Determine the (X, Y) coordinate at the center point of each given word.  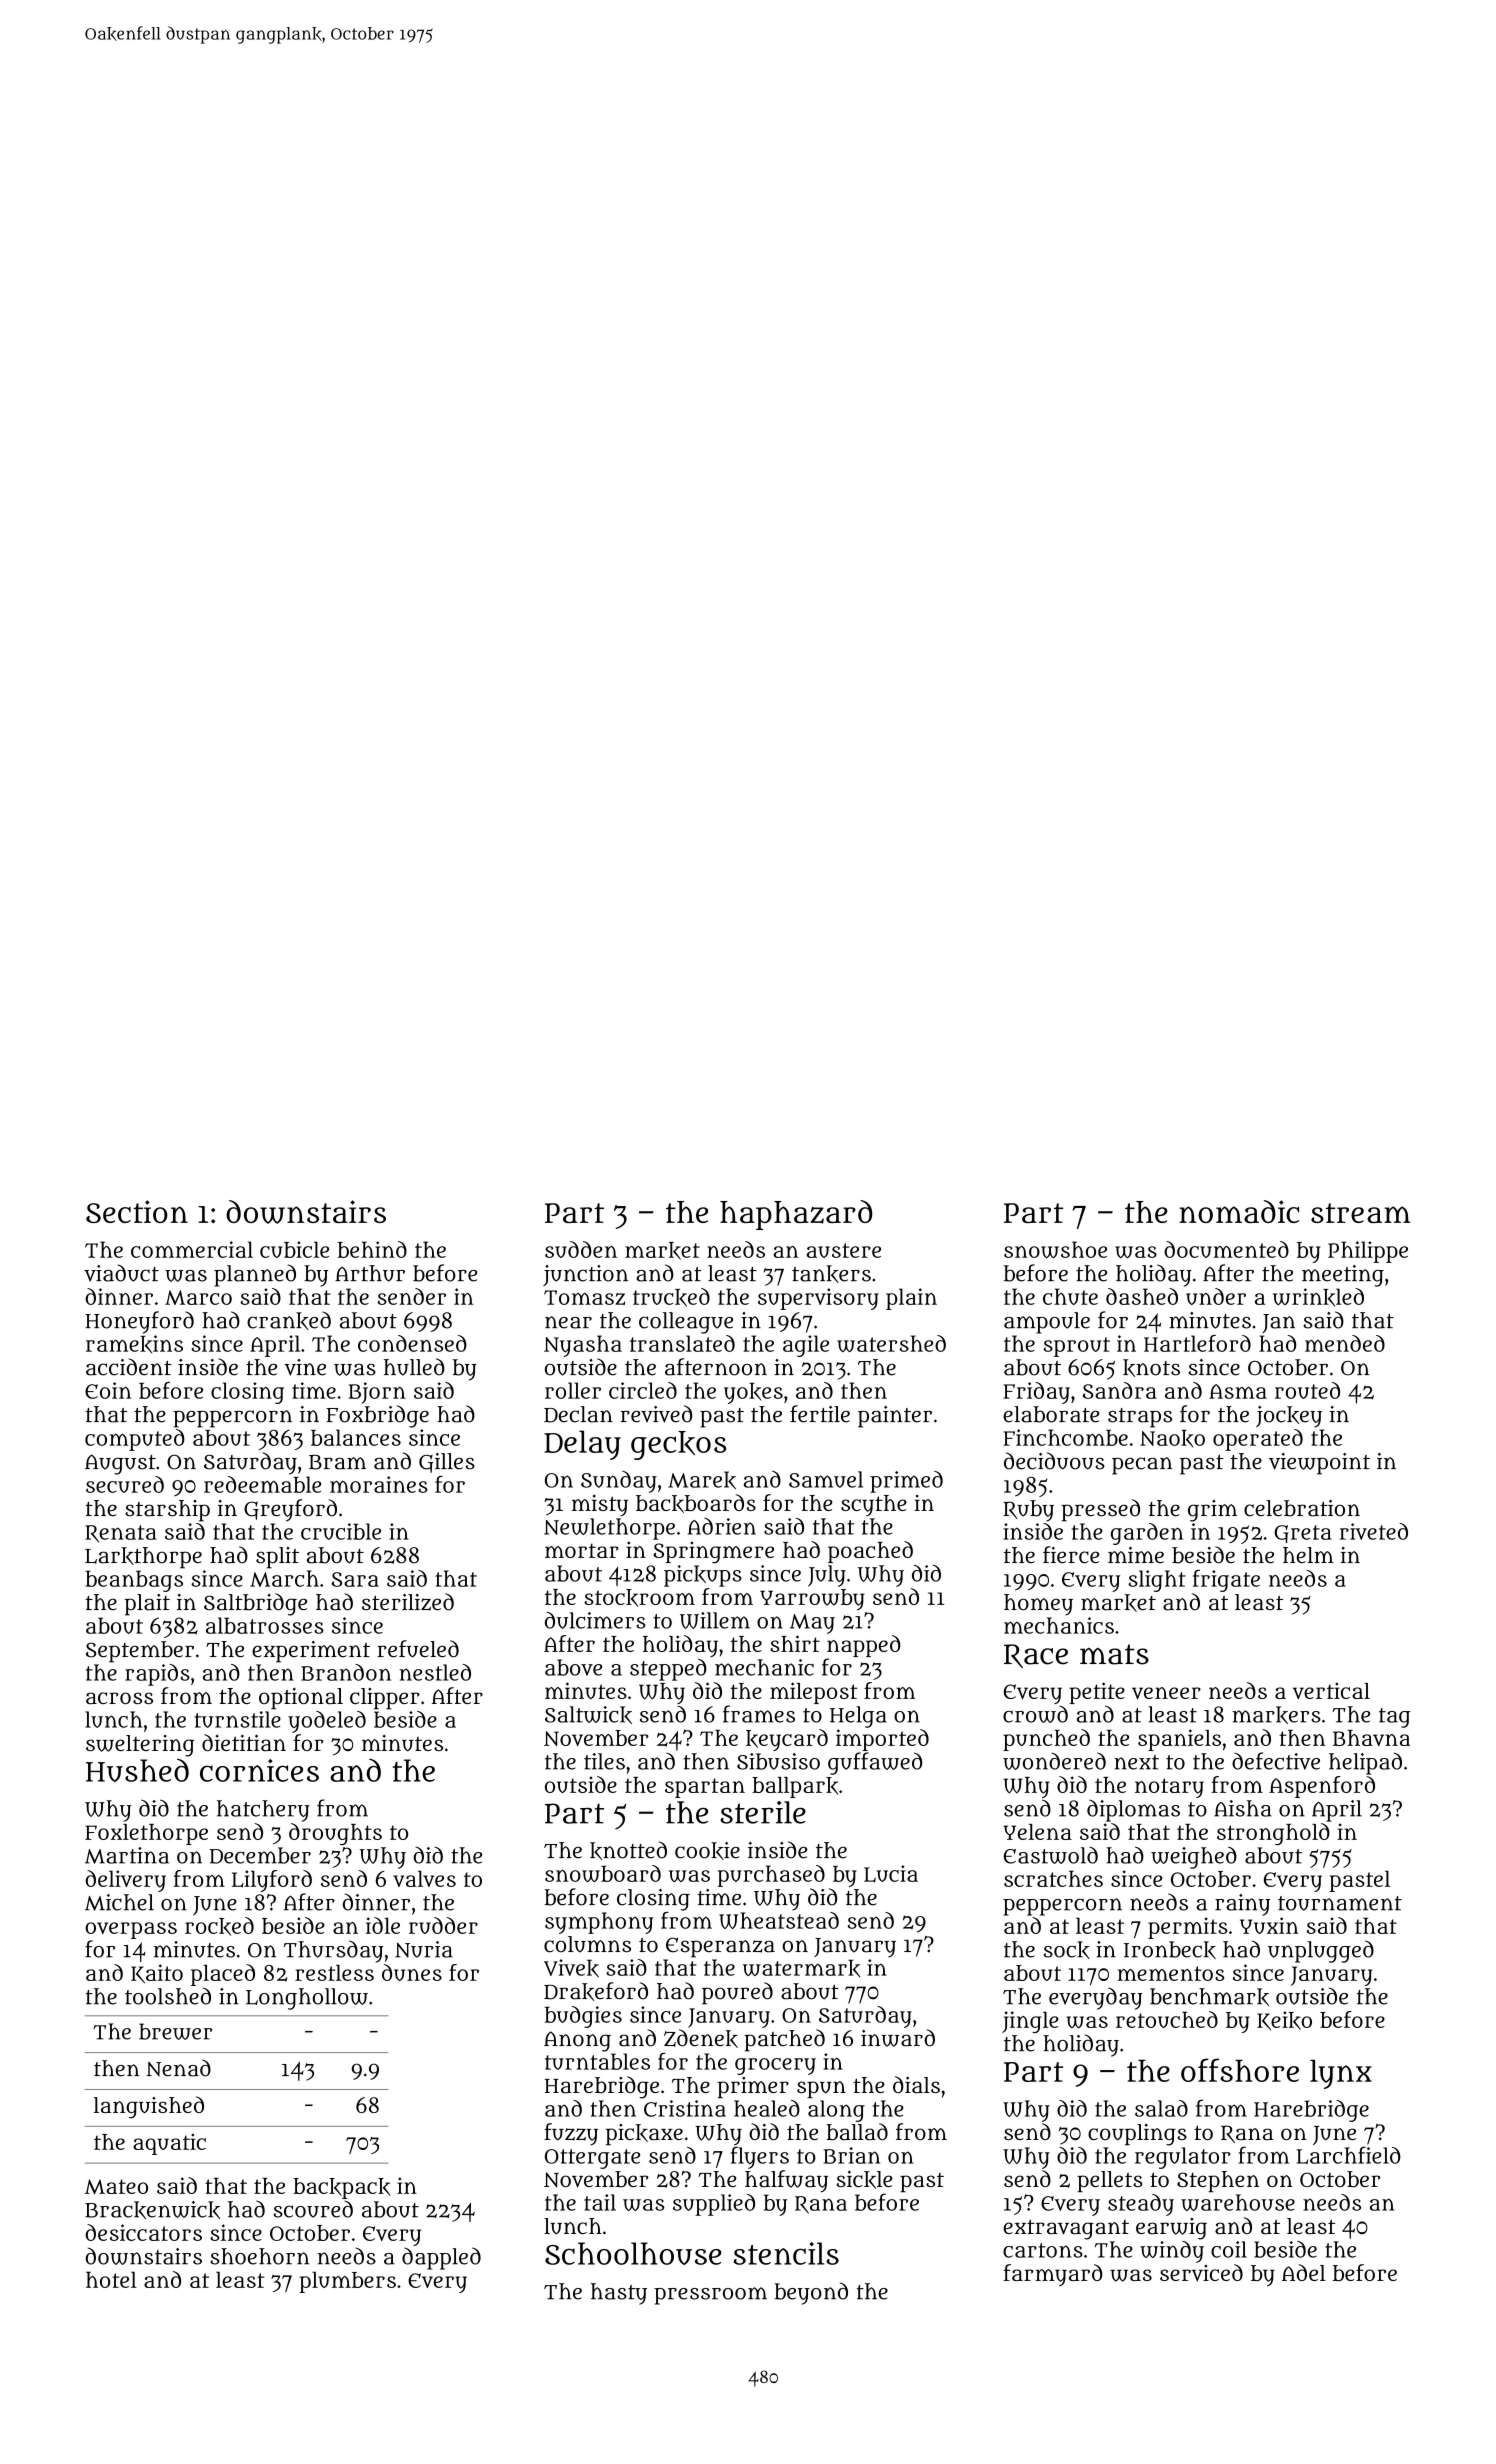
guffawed (875, 1763)
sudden (581, 1249)
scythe (874, 1505)
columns (587, 1944)
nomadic (1239, 1211)
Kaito (157, 1974)
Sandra (1120, 1390)
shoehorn (259, 2256)
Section (137, 1211)
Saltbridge (255, 1604)
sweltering (140, 1746)
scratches (1053, 1878)
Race (1036, 1656)
